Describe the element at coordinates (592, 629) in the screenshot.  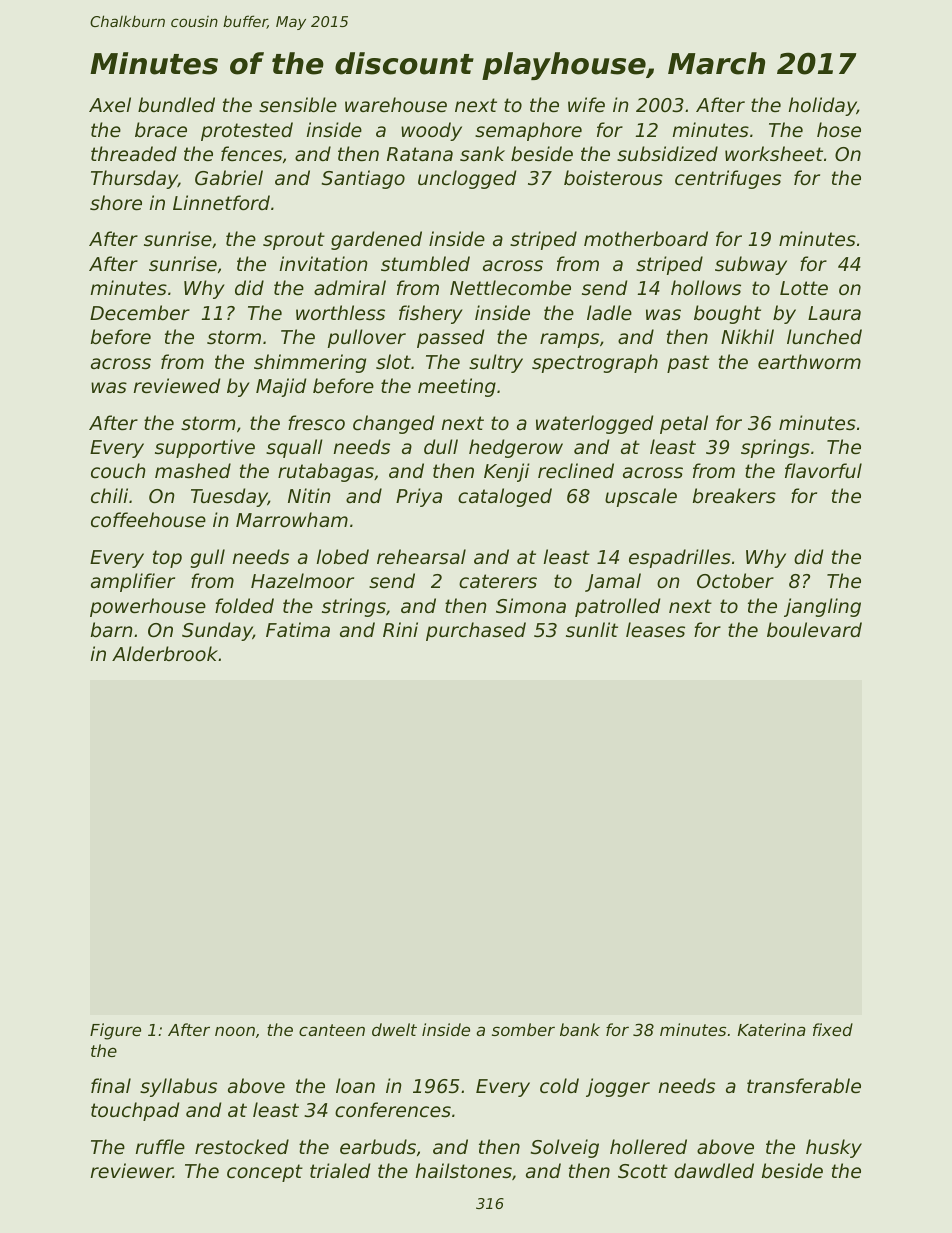
I see `sunlit` at that location.
